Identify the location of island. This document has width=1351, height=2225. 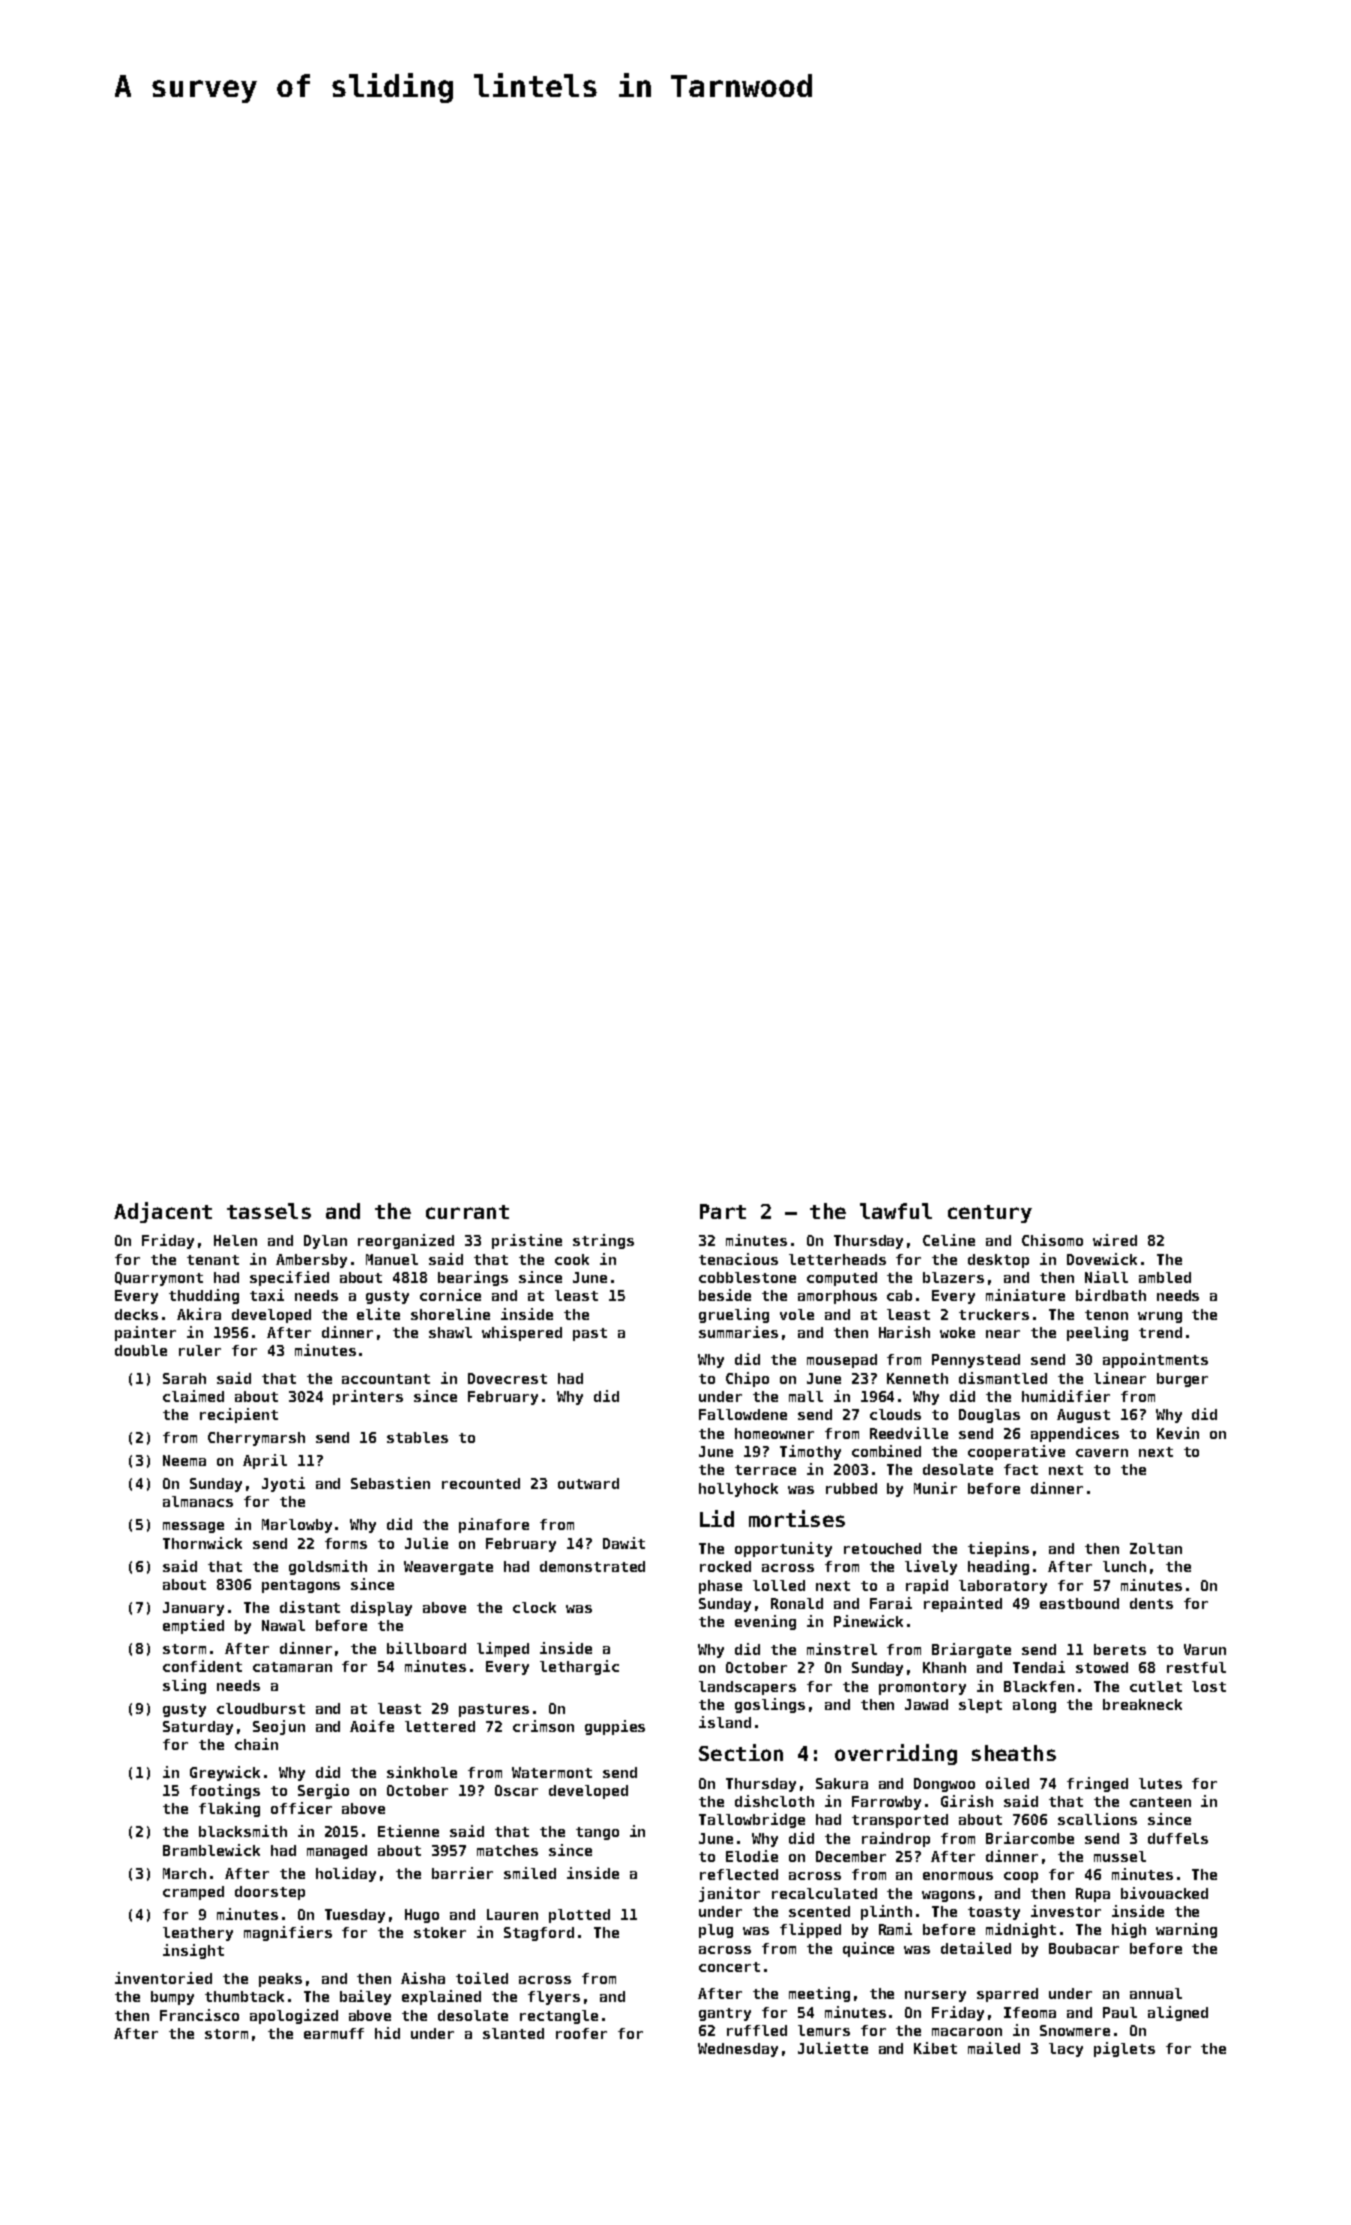
(725, 1722).
